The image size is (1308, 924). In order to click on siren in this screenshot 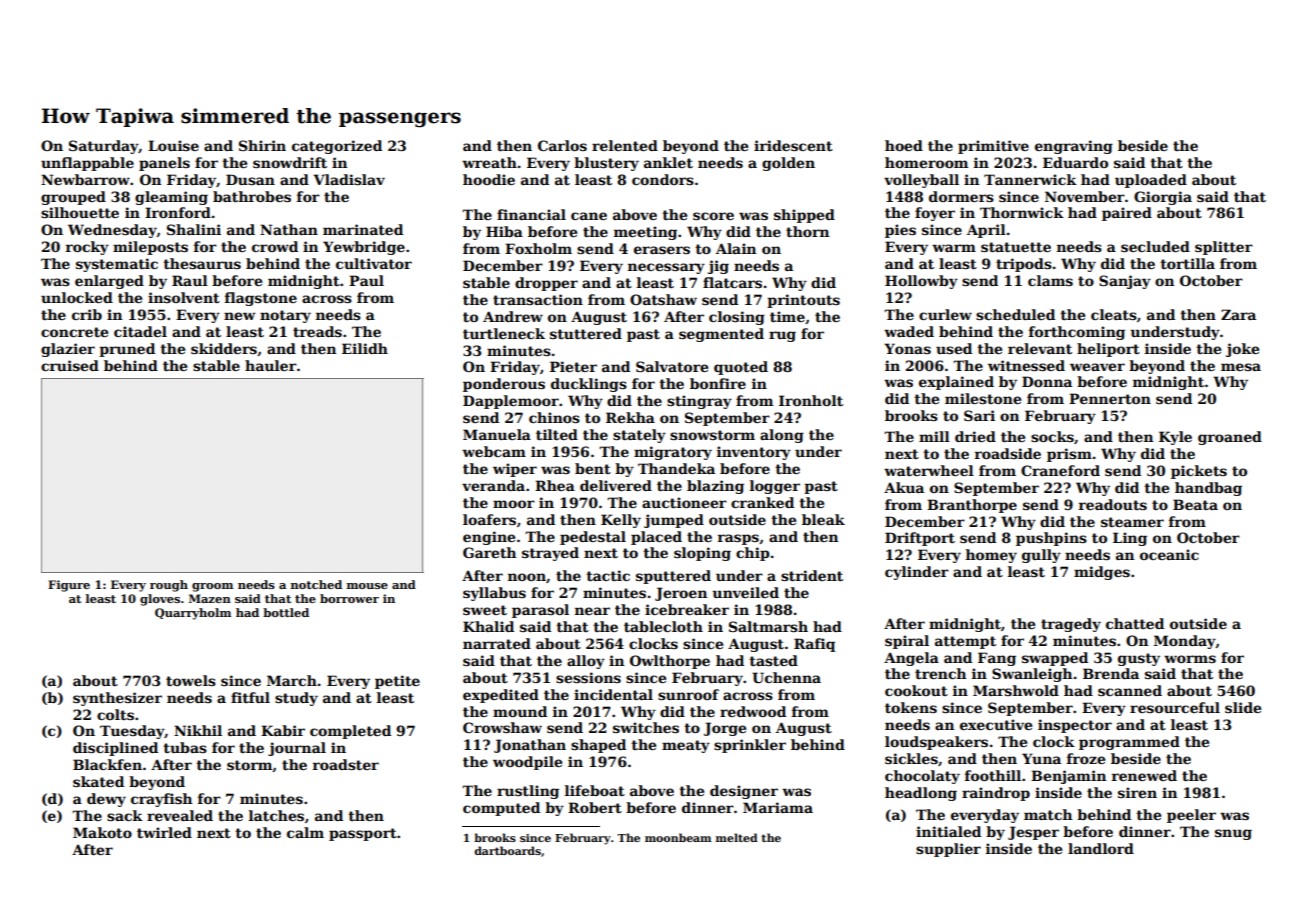, I will do `click(1137, 792)`.
